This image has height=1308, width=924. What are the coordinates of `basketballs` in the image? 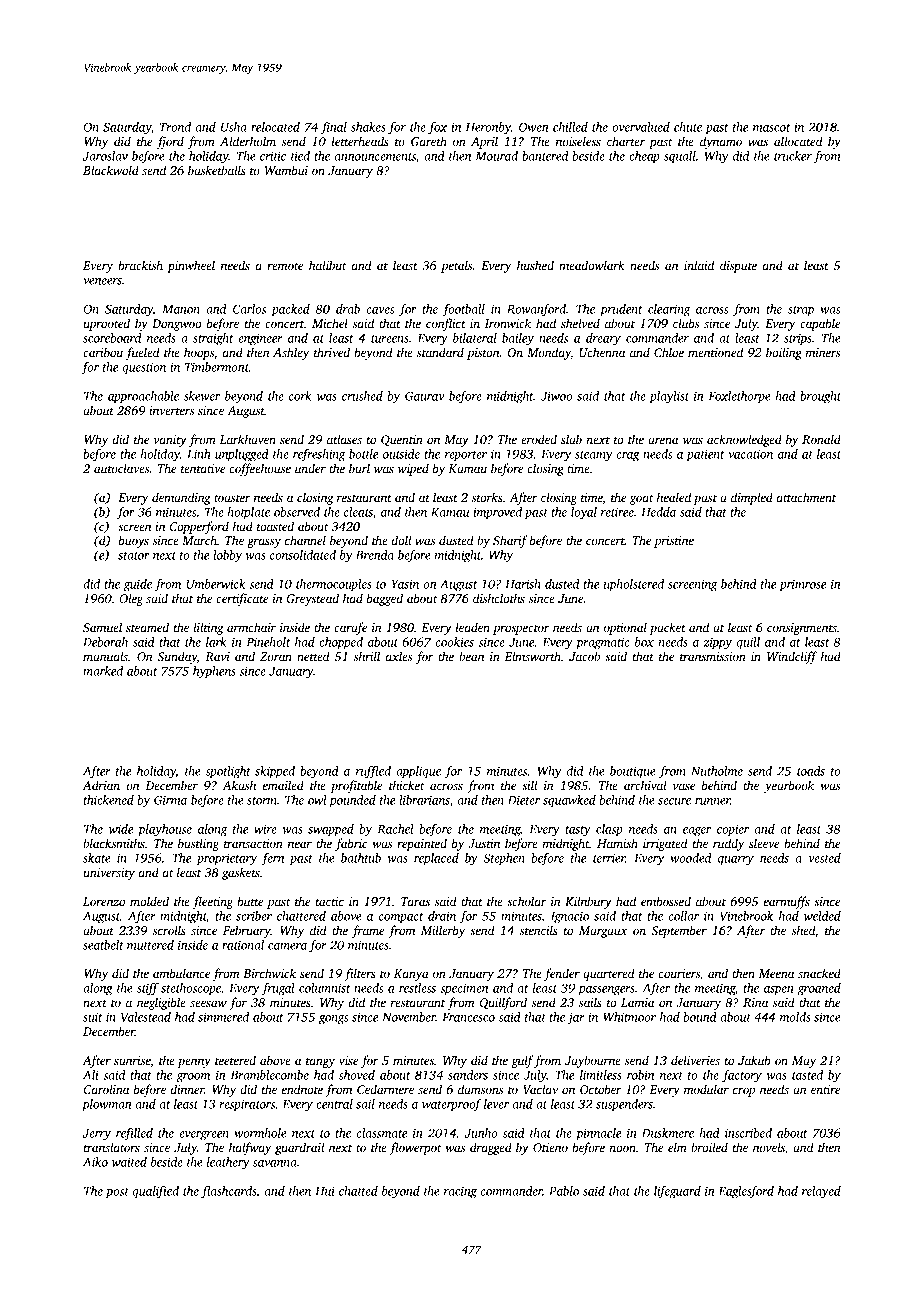 It's located at (217, 170).
